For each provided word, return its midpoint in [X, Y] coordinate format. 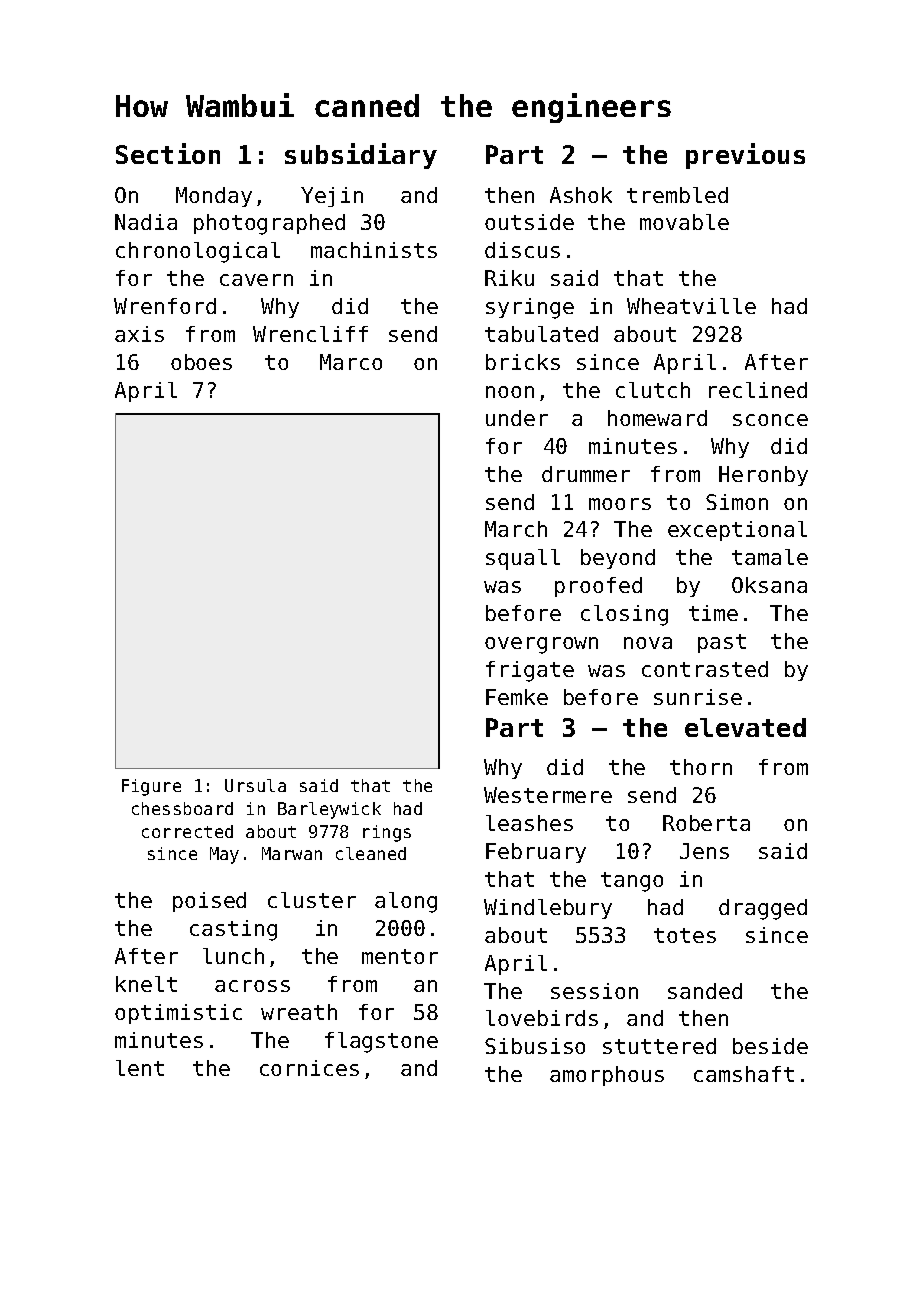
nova [648, 643]
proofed [598, 587]
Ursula [255, 785]
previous [745, 156]
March [516, 529]
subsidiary [361, 156]
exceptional [737, 531]
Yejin [332, 197]
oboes [201, 362]
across [252, 986]
